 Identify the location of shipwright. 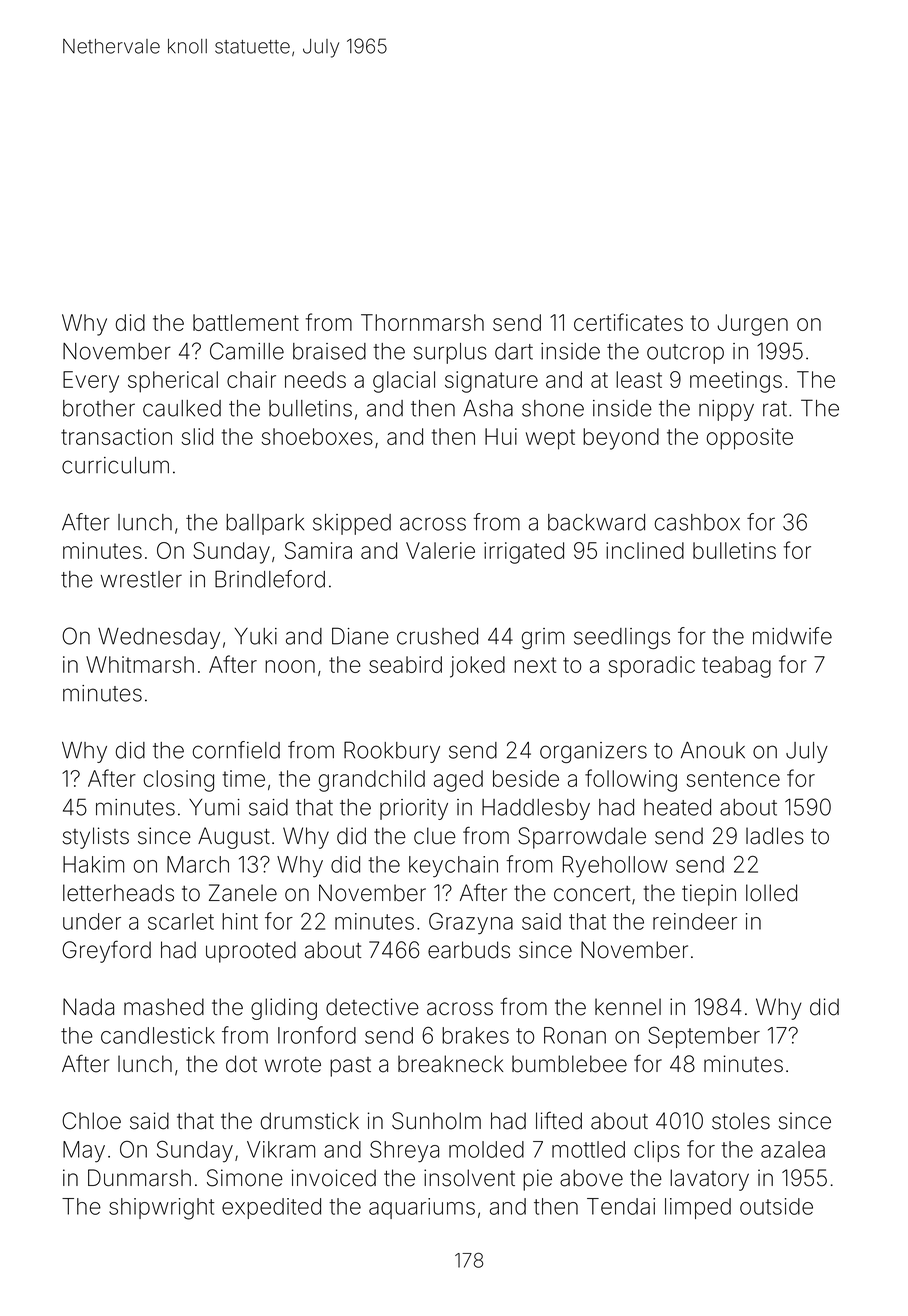
(161, 1209).
